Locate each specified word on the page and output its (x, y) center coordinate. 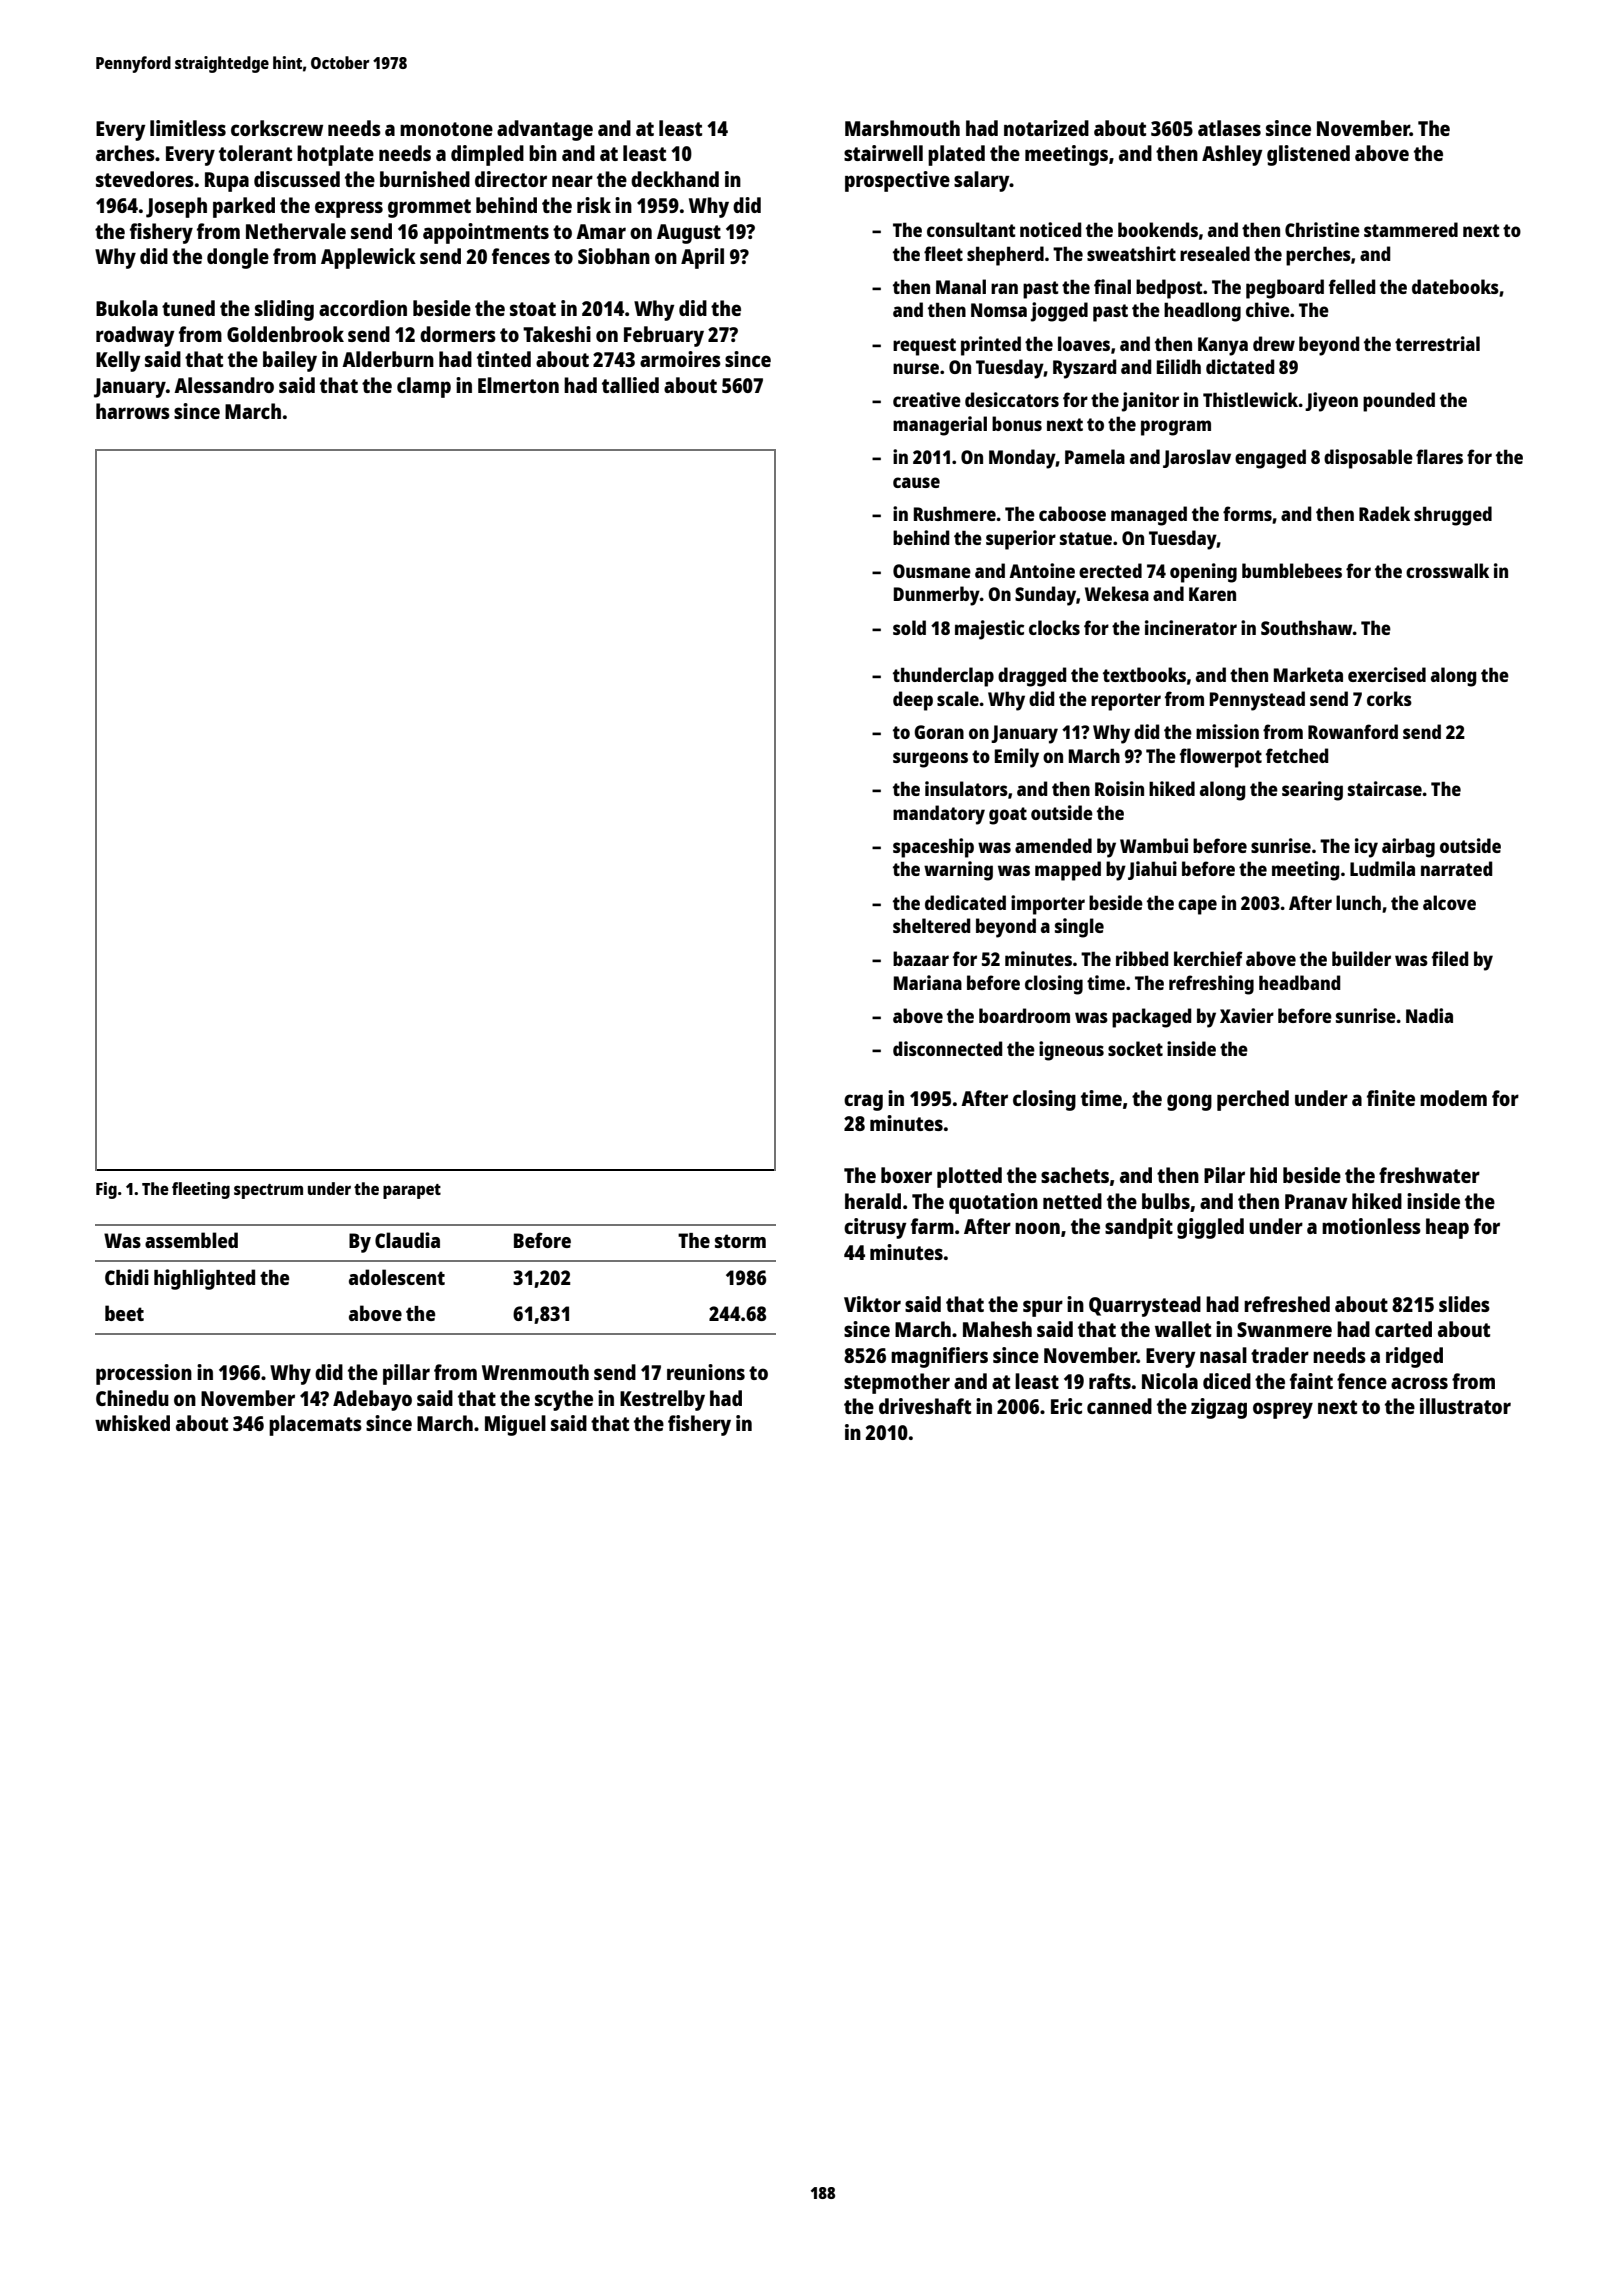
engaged (1270, 459)
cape (1197, 907)
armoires (680, 359)
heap (1447, 1228)
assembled (191, 1240)
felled (1352, 286)
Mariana (928, 982)
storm (740, 1241)
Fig (106, 1190)
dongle (238, 258)
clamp (424, 387)
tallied (630, 385)
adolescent (397, 1277)
